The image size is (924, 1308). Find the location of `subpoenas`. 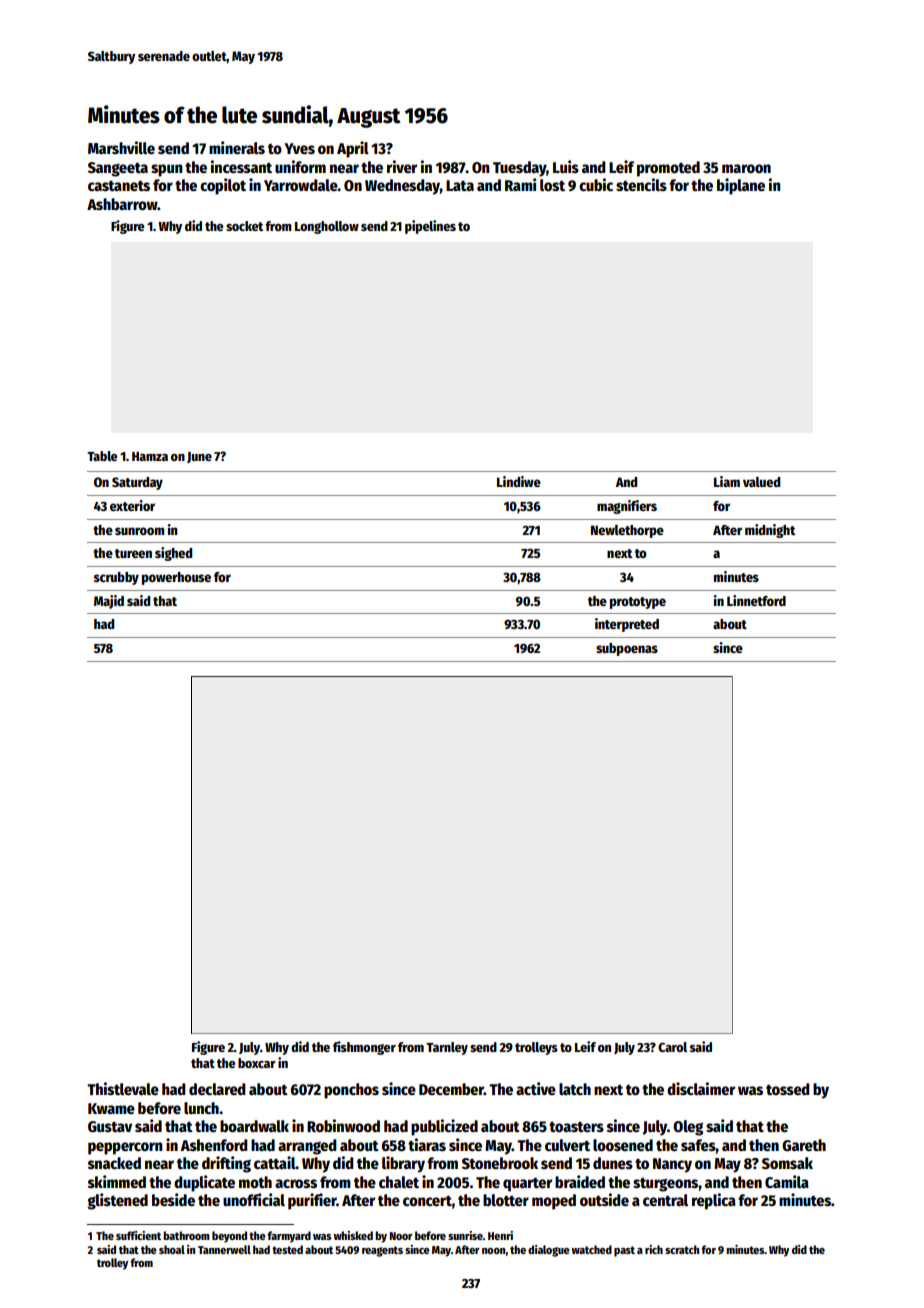

subpoenas is located at coordinates (627, 649).
